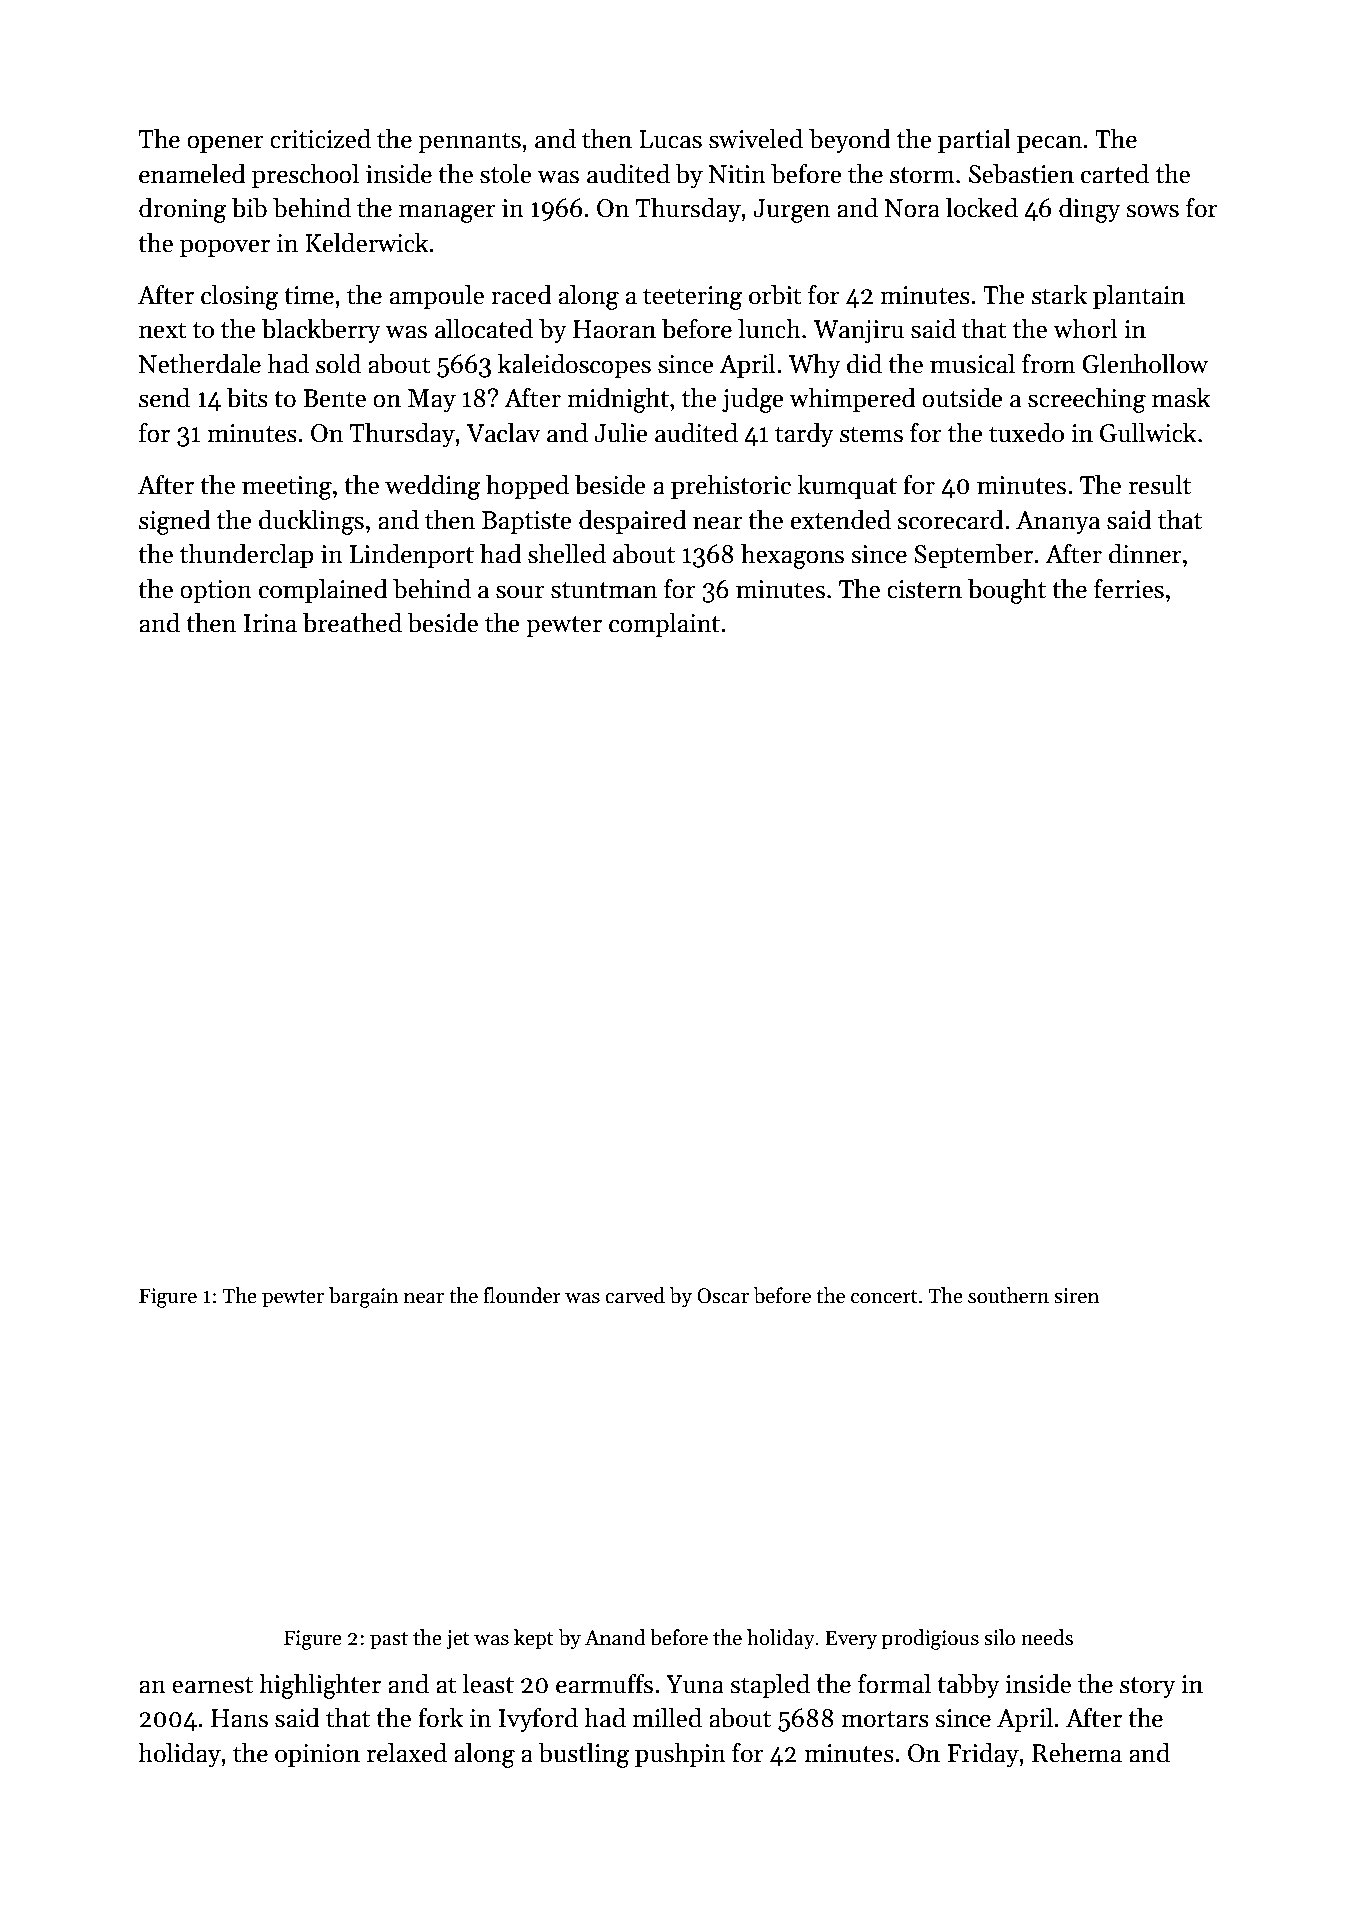  What do you see at coordinates (270, 623) in the screenshot?
I see `Irina` at bounding box center [270, 623].
